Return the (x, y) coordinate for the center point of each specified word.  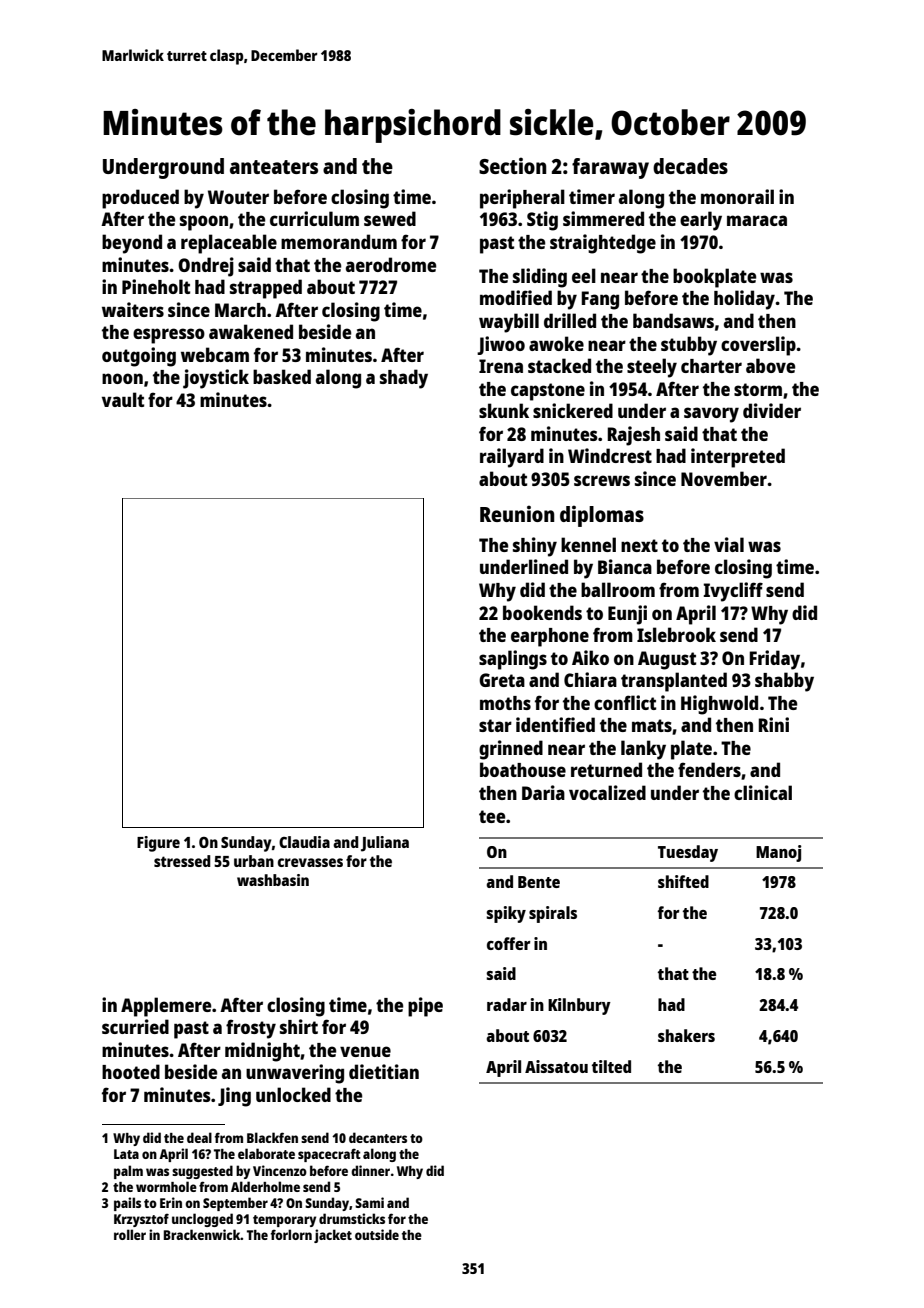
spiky (506, 914)
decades (690, 166)
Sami (369, 1202)
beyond (132, 244)
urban (254, 861)
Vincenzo (280, 1170)
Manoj (779, 853)
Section (512, 165)
